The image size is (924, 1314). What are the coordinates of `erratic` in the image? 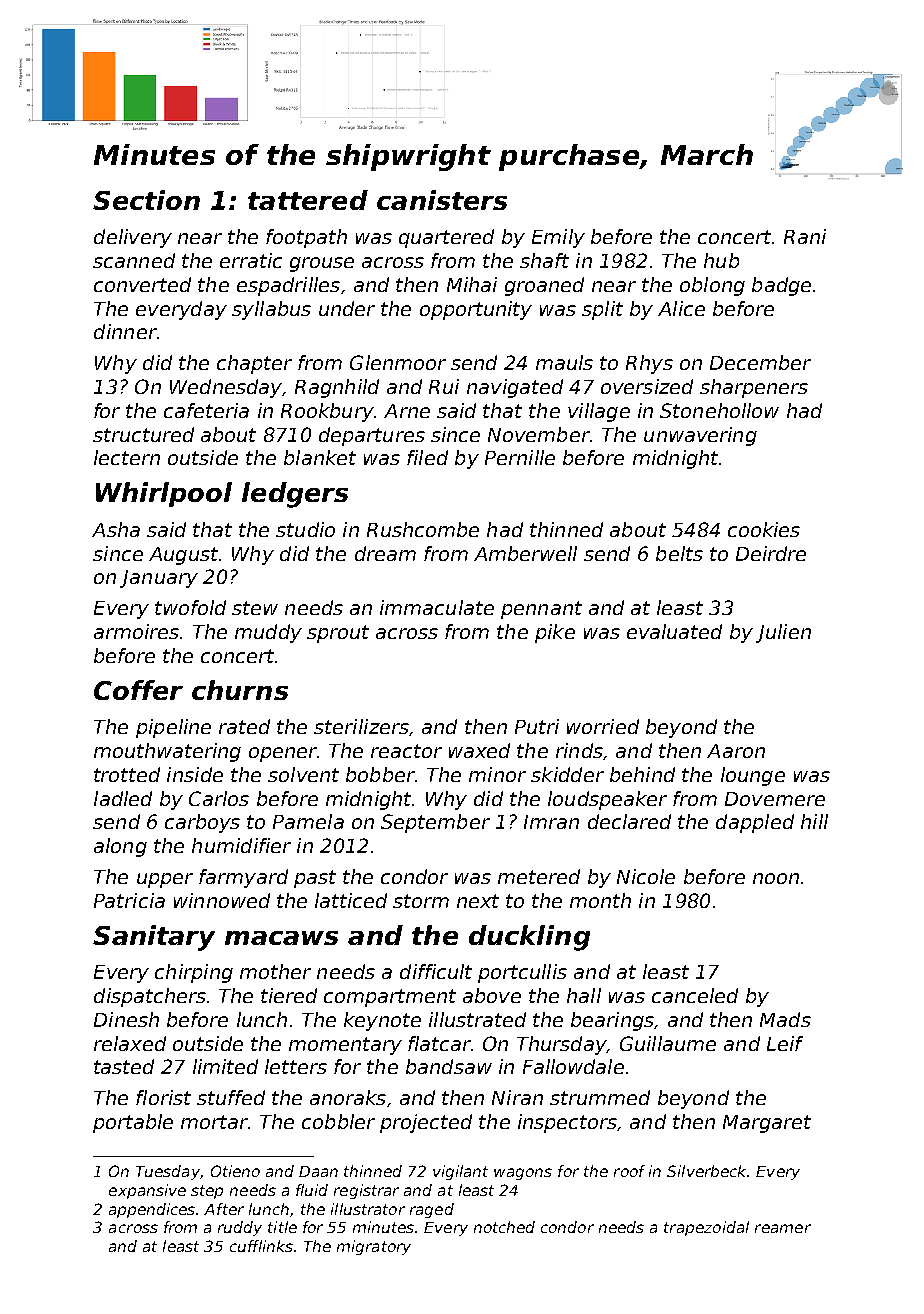 It's located at (251, 260).
